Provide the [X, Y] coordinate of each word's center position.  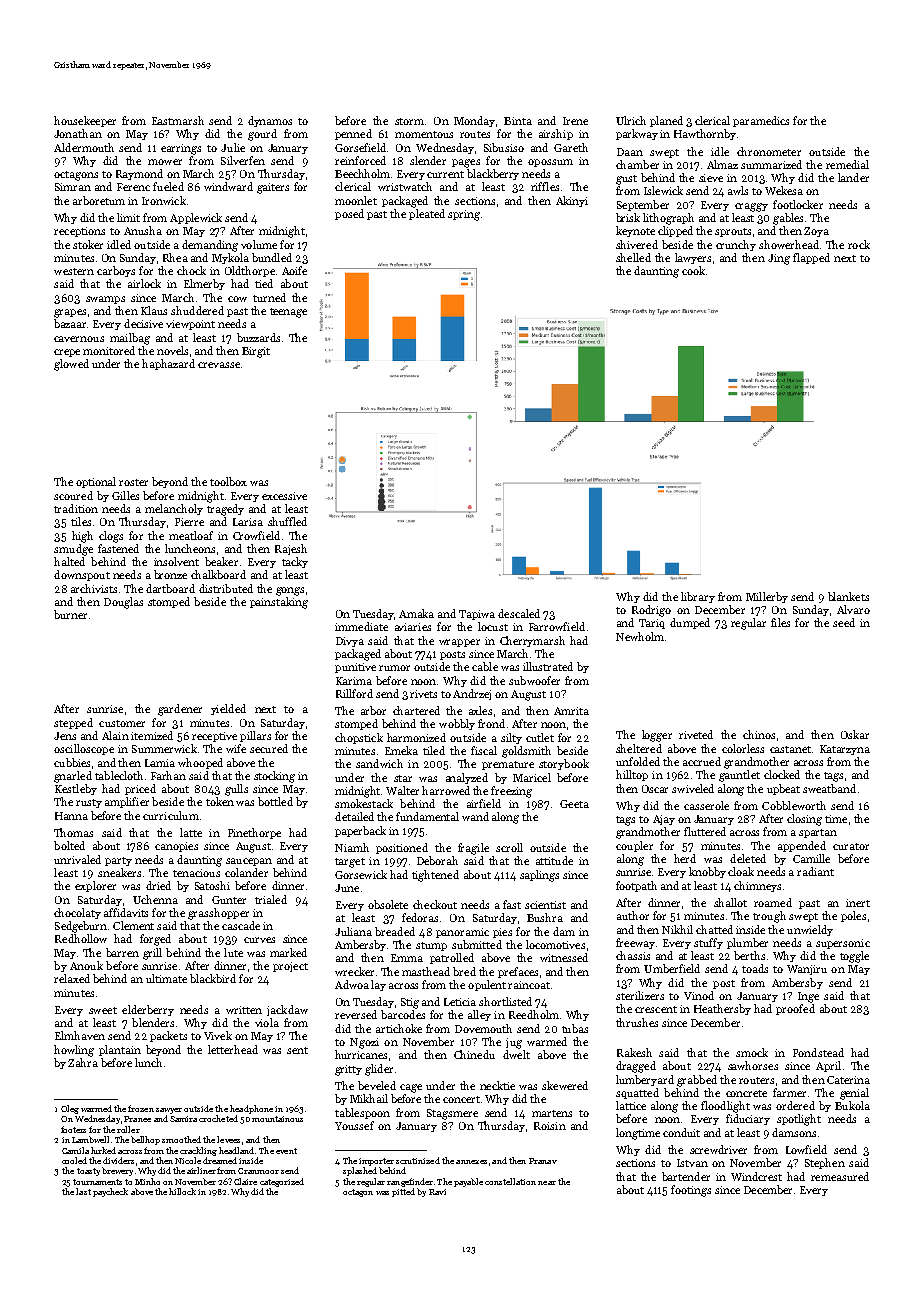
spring [464, 215]
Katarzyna [845, 750]
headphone [251, 1109]
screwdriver [718, 1149]
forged [155, 940]
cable [485, 666]
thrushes [637, 1022]
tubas [575, 1028]
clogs [111, 537]
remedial [847, 164]
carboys [116, 271]
